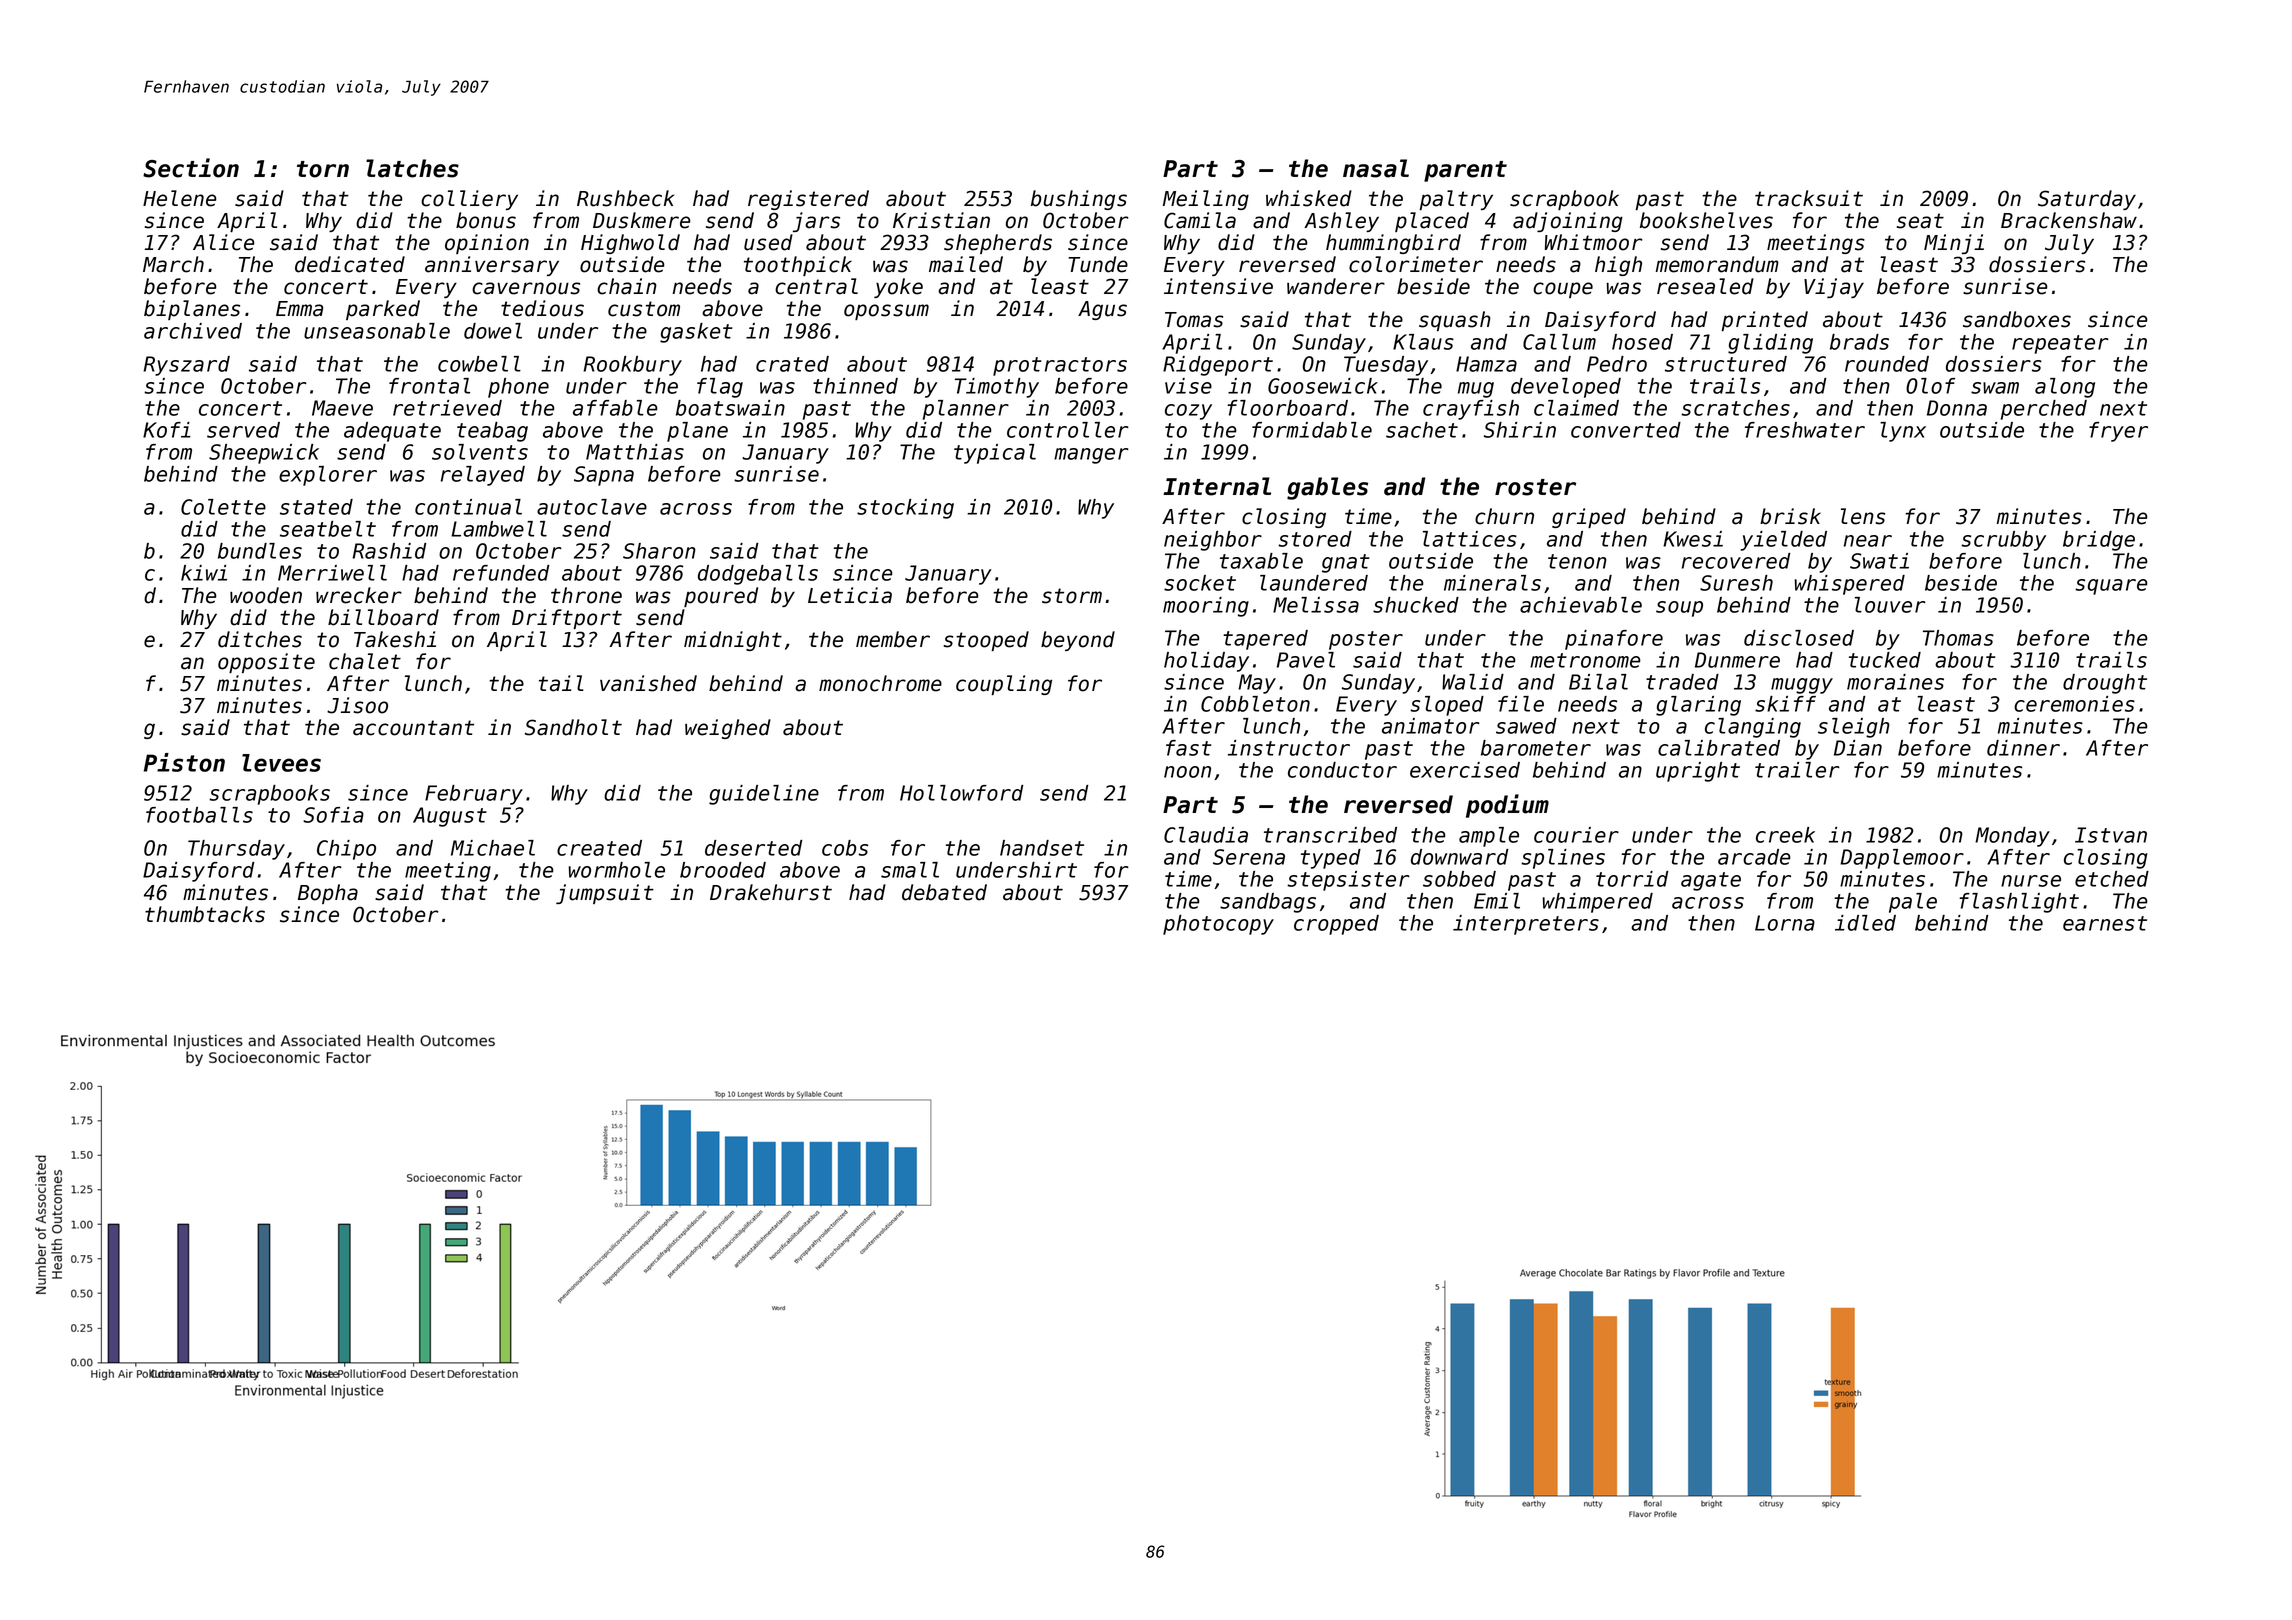 This screenshot has height=1620, width=2292. Describe the element at coordinates (1206, 607) in the screenshot. I see `mooring` at that location.
